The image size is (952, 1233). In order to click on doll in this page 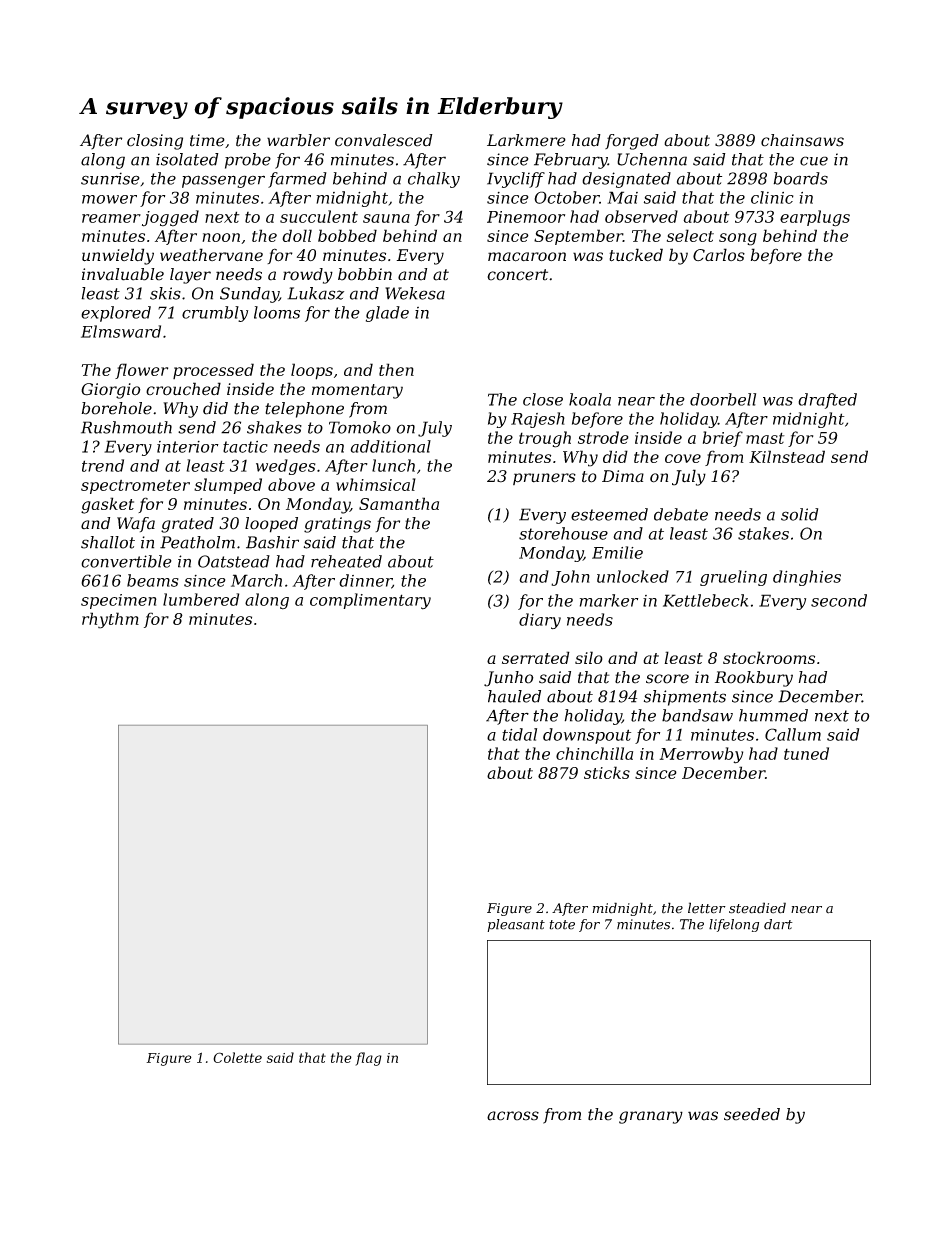, I will do `click(297, 235)`.
